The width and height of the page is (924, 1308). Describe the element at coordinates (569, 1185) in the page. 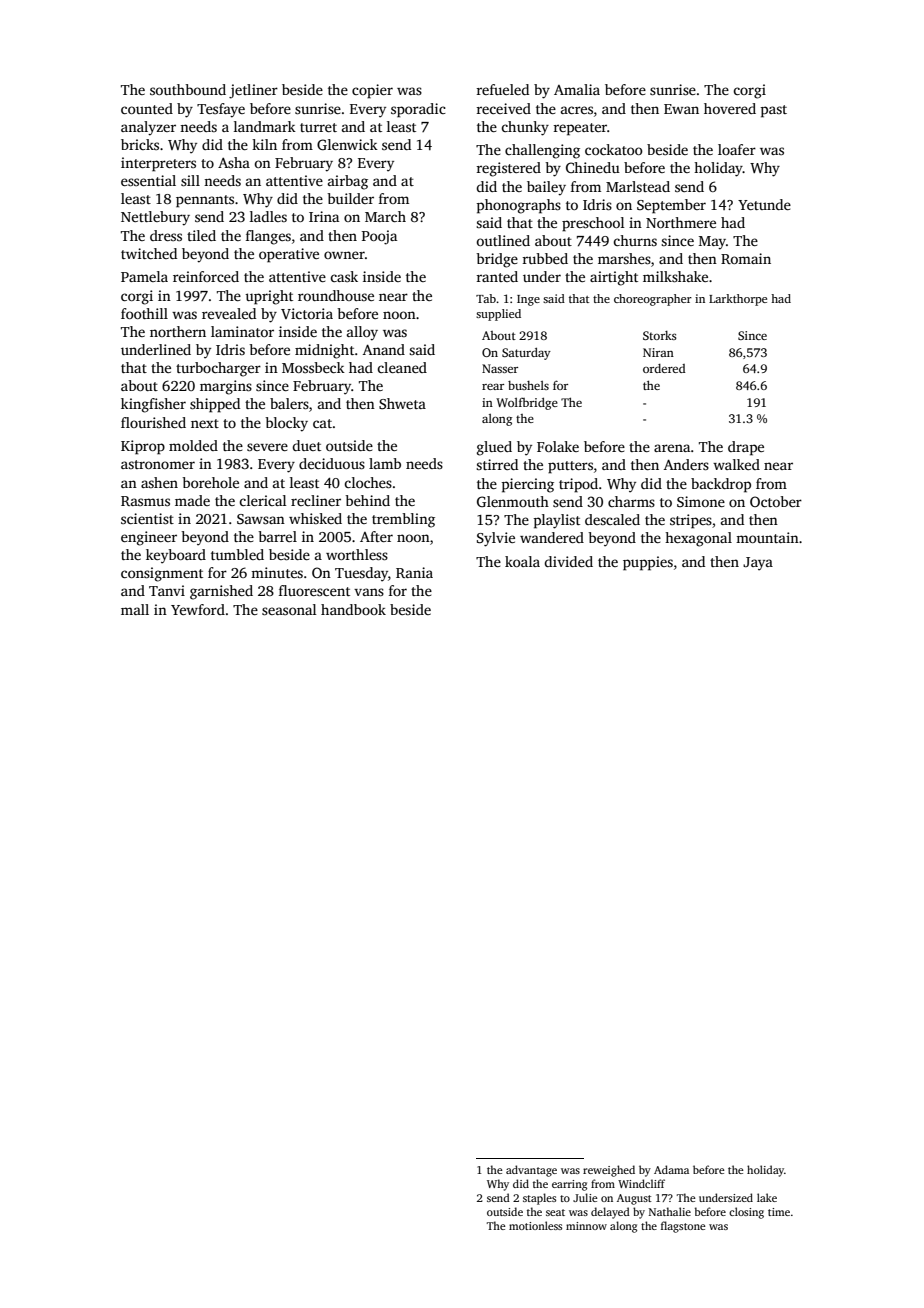

I see `earring` at that location.
